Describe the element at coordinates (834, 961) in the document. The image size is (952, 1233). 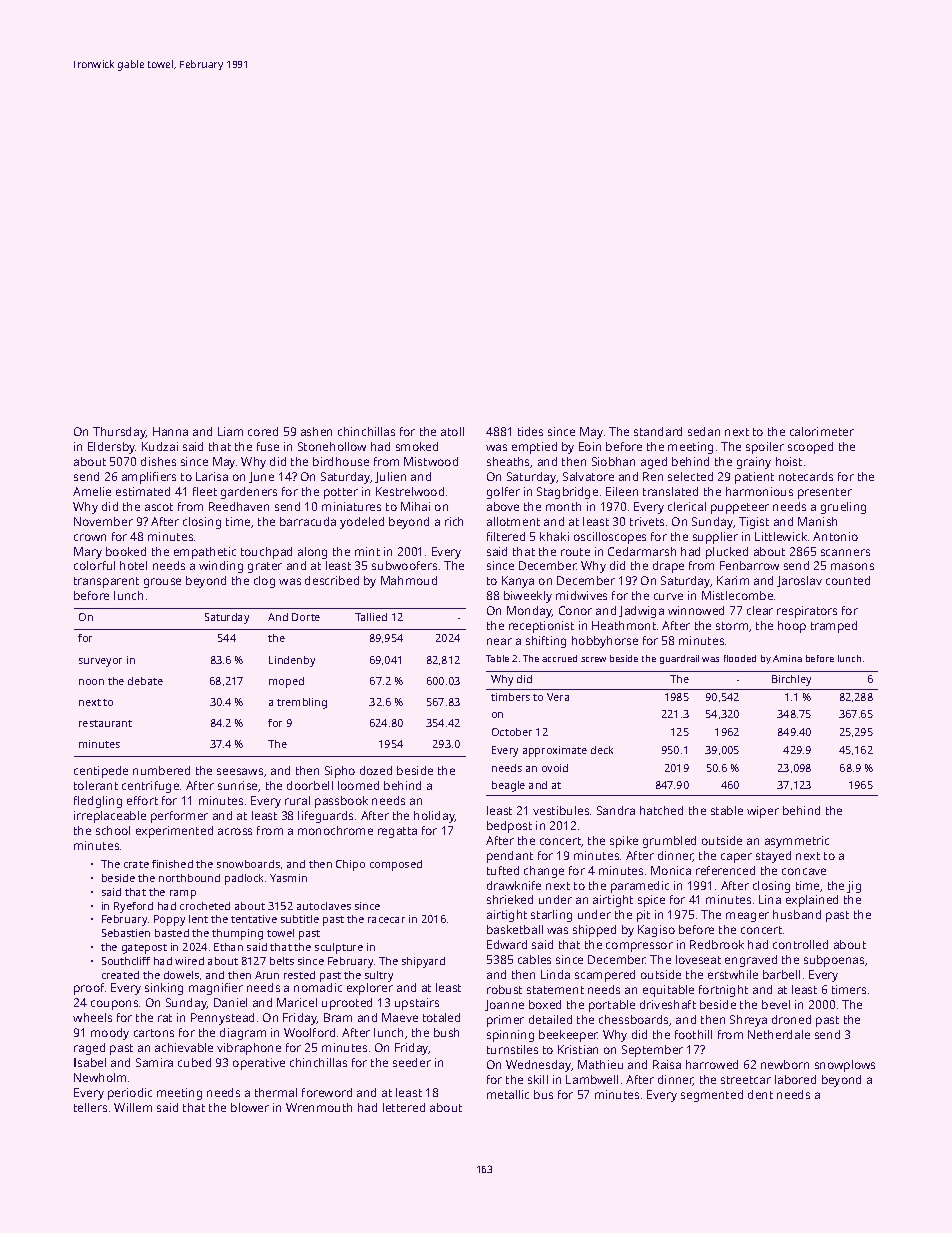
I see `subpoenas` at that location.
